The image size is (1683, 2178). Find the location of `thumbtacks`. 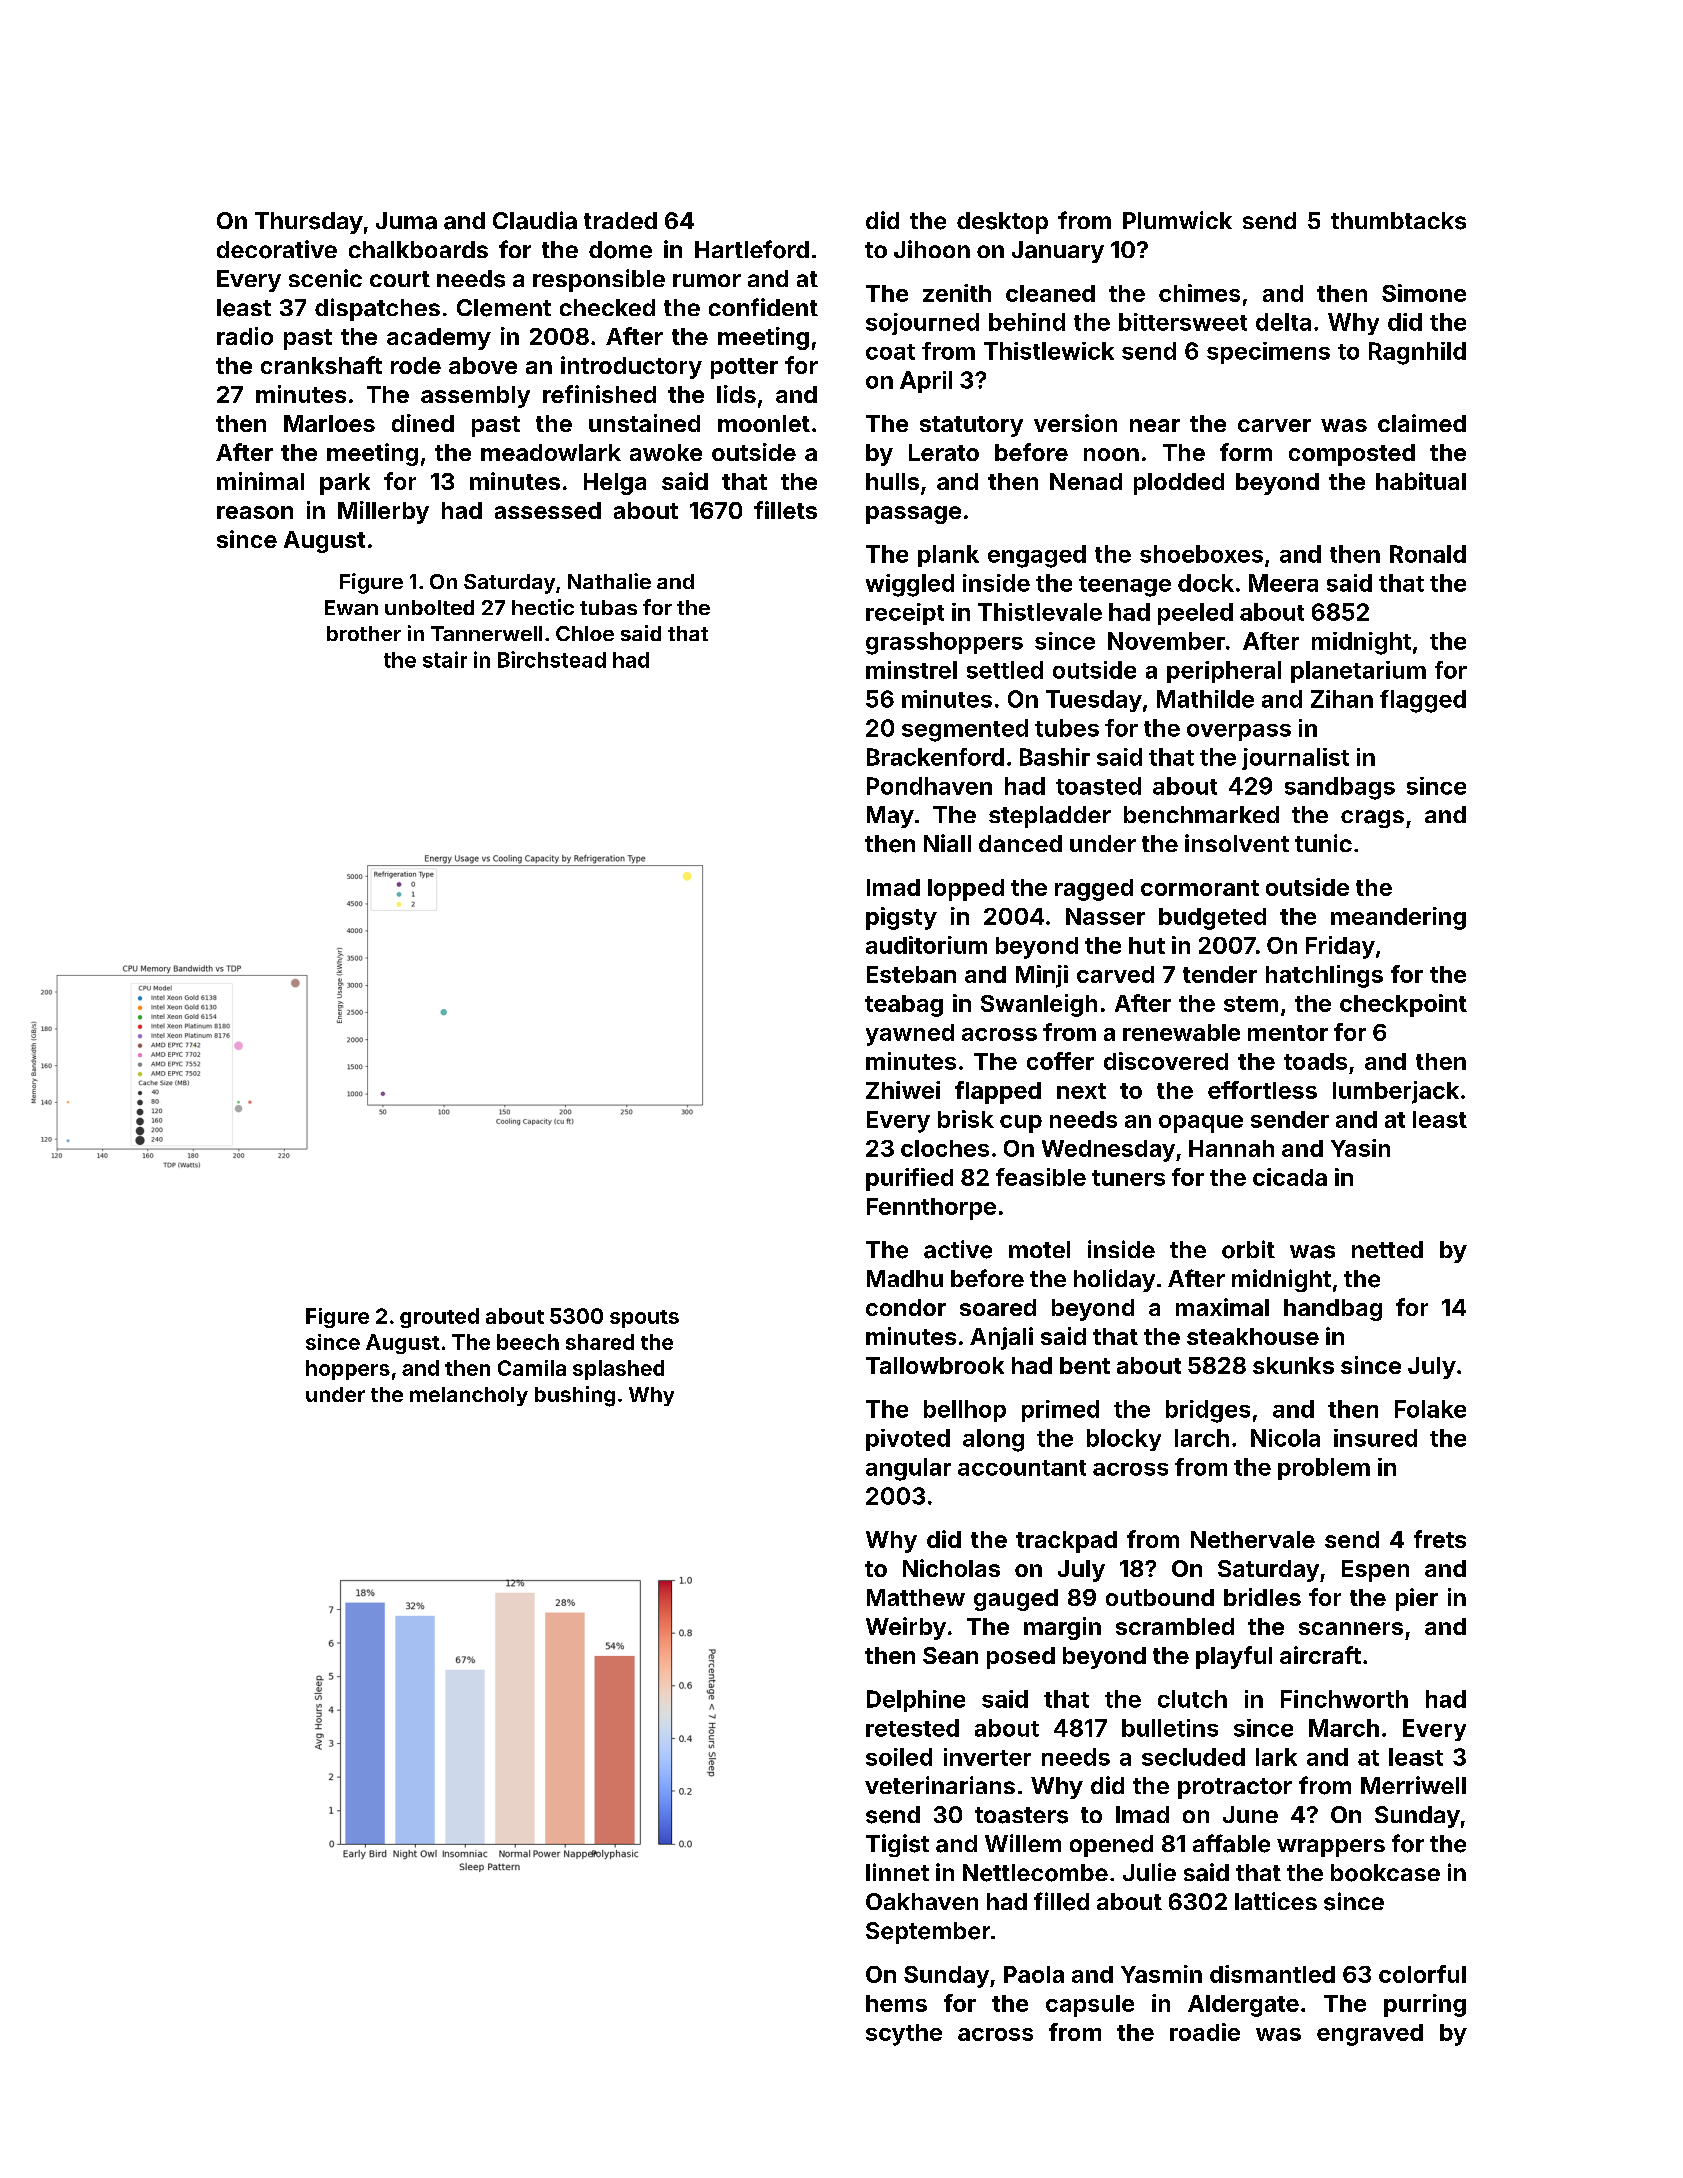

thumbtacks is located at coordinates (1398, 221).
